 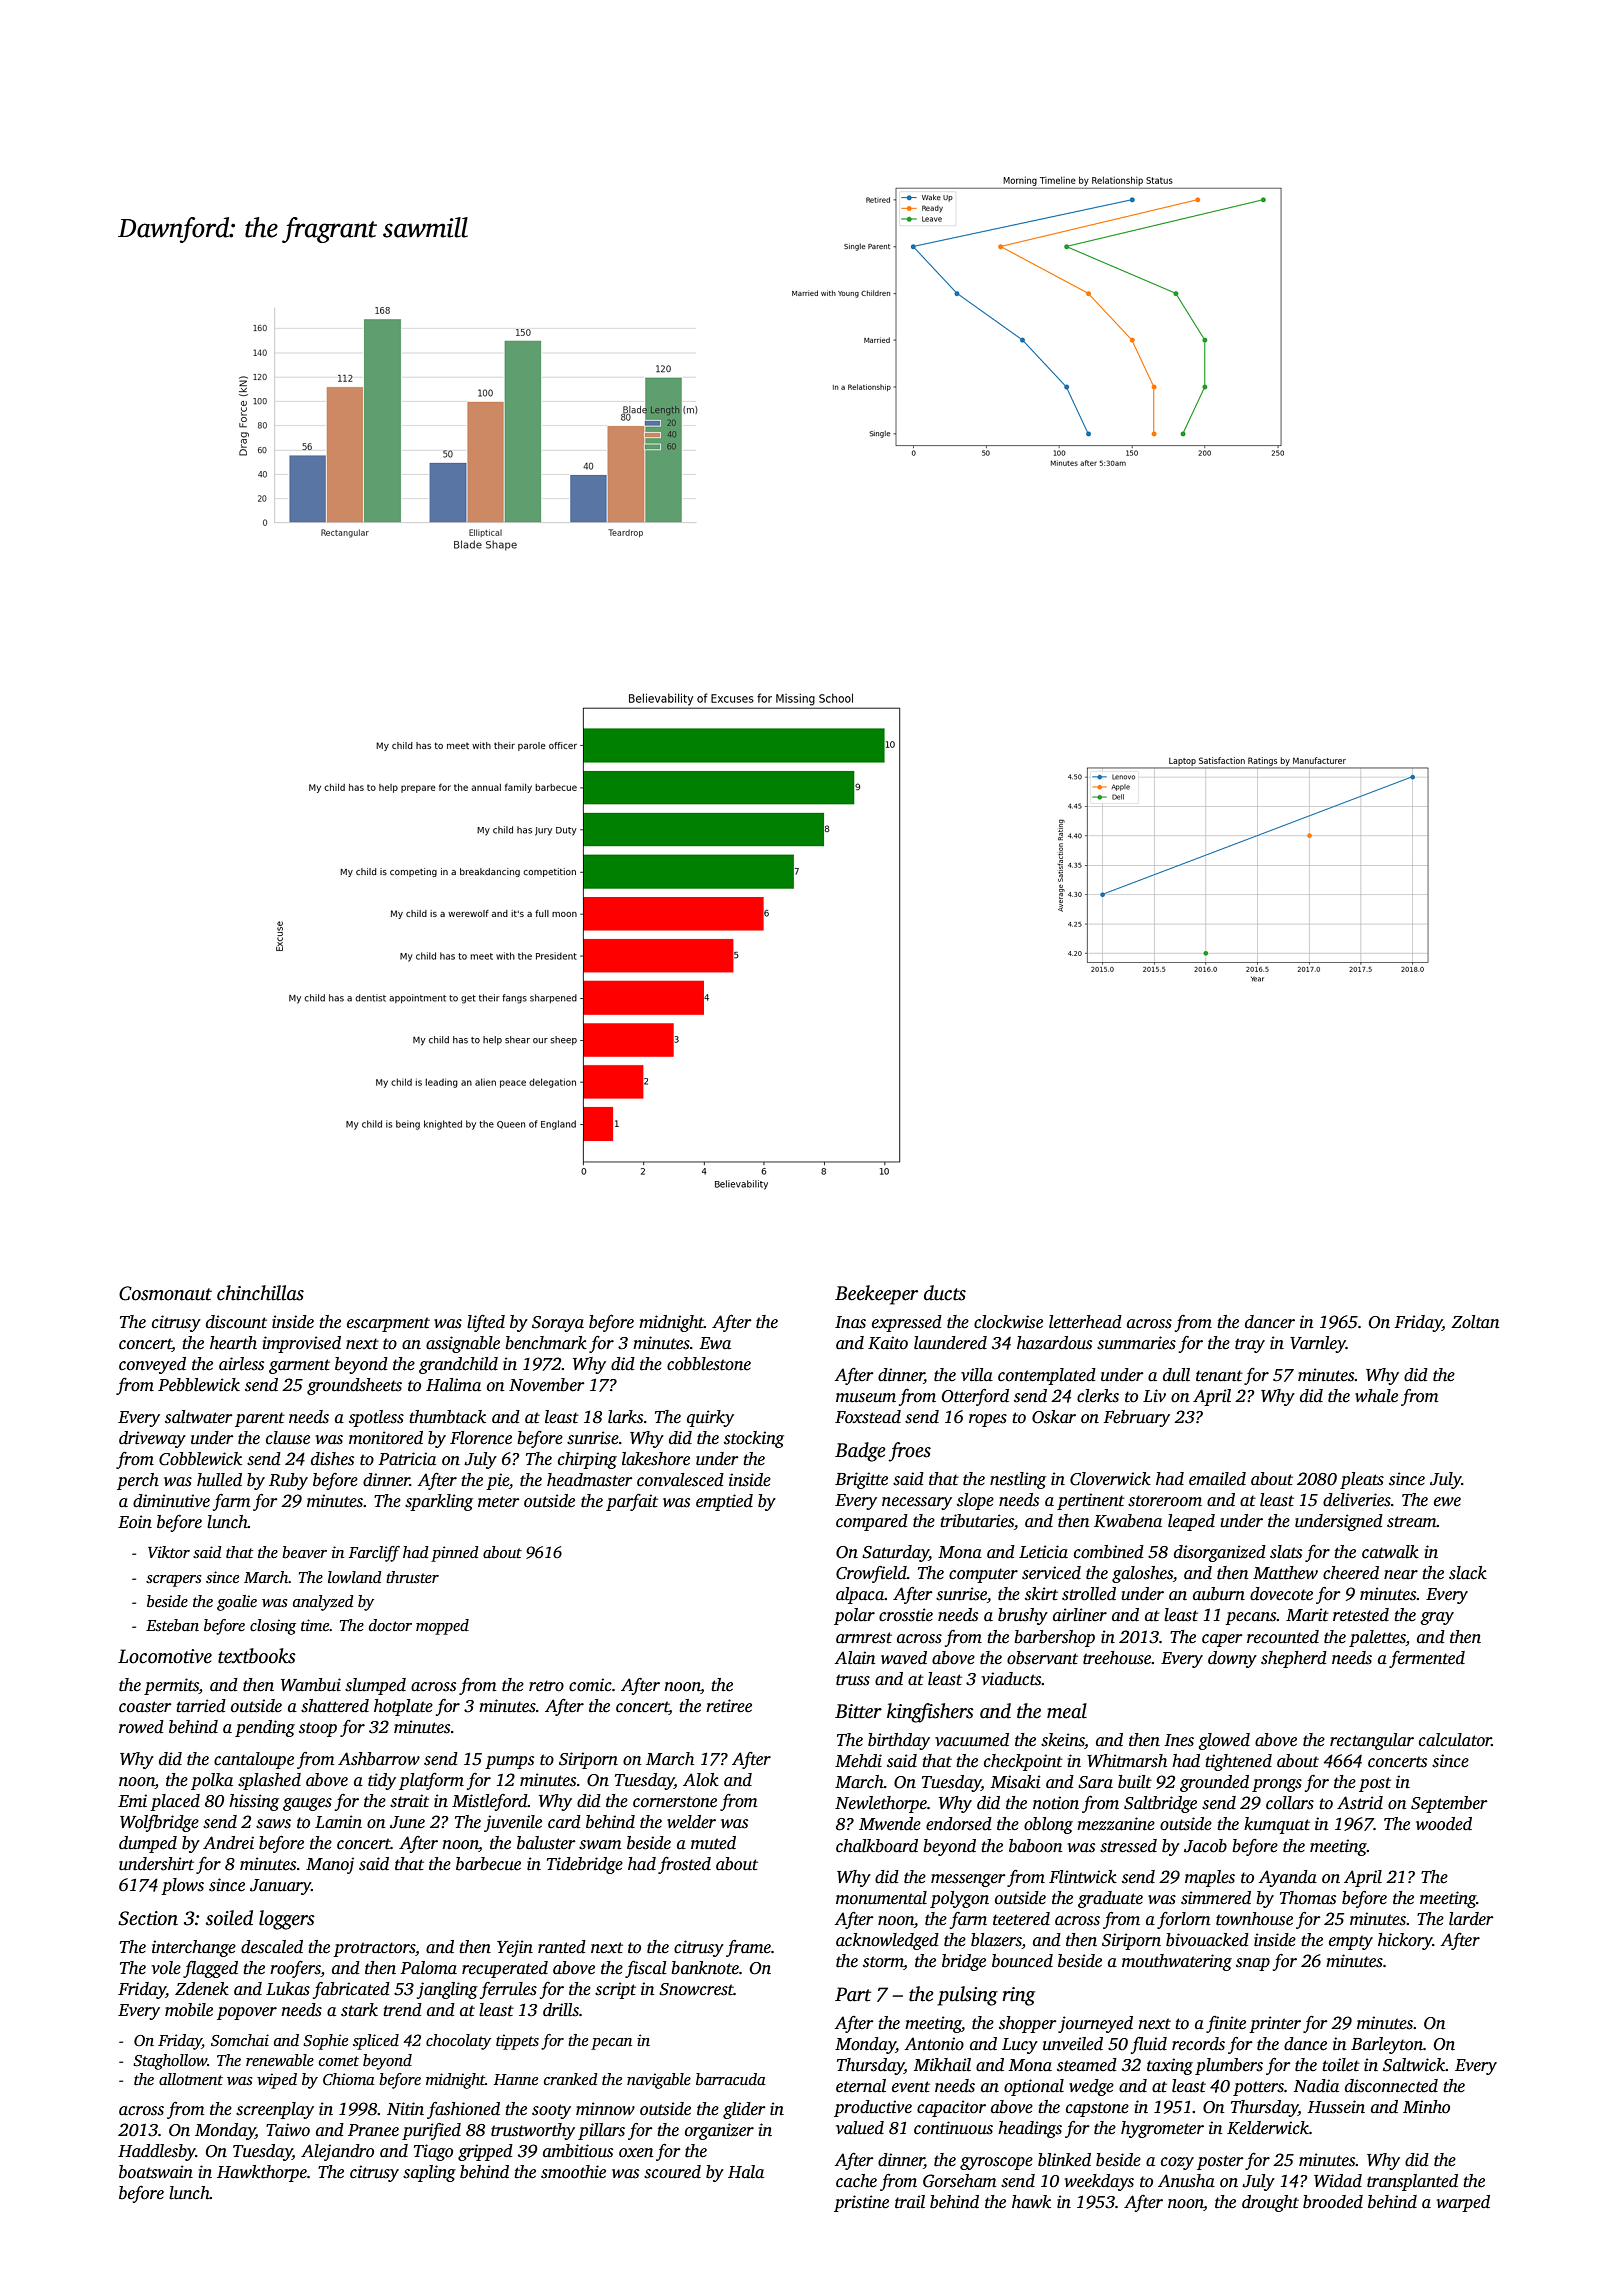 What do you see at coordinates (917, 1503) in the screenshot?
I see `necessary` at bounding box center [917, 1503].
